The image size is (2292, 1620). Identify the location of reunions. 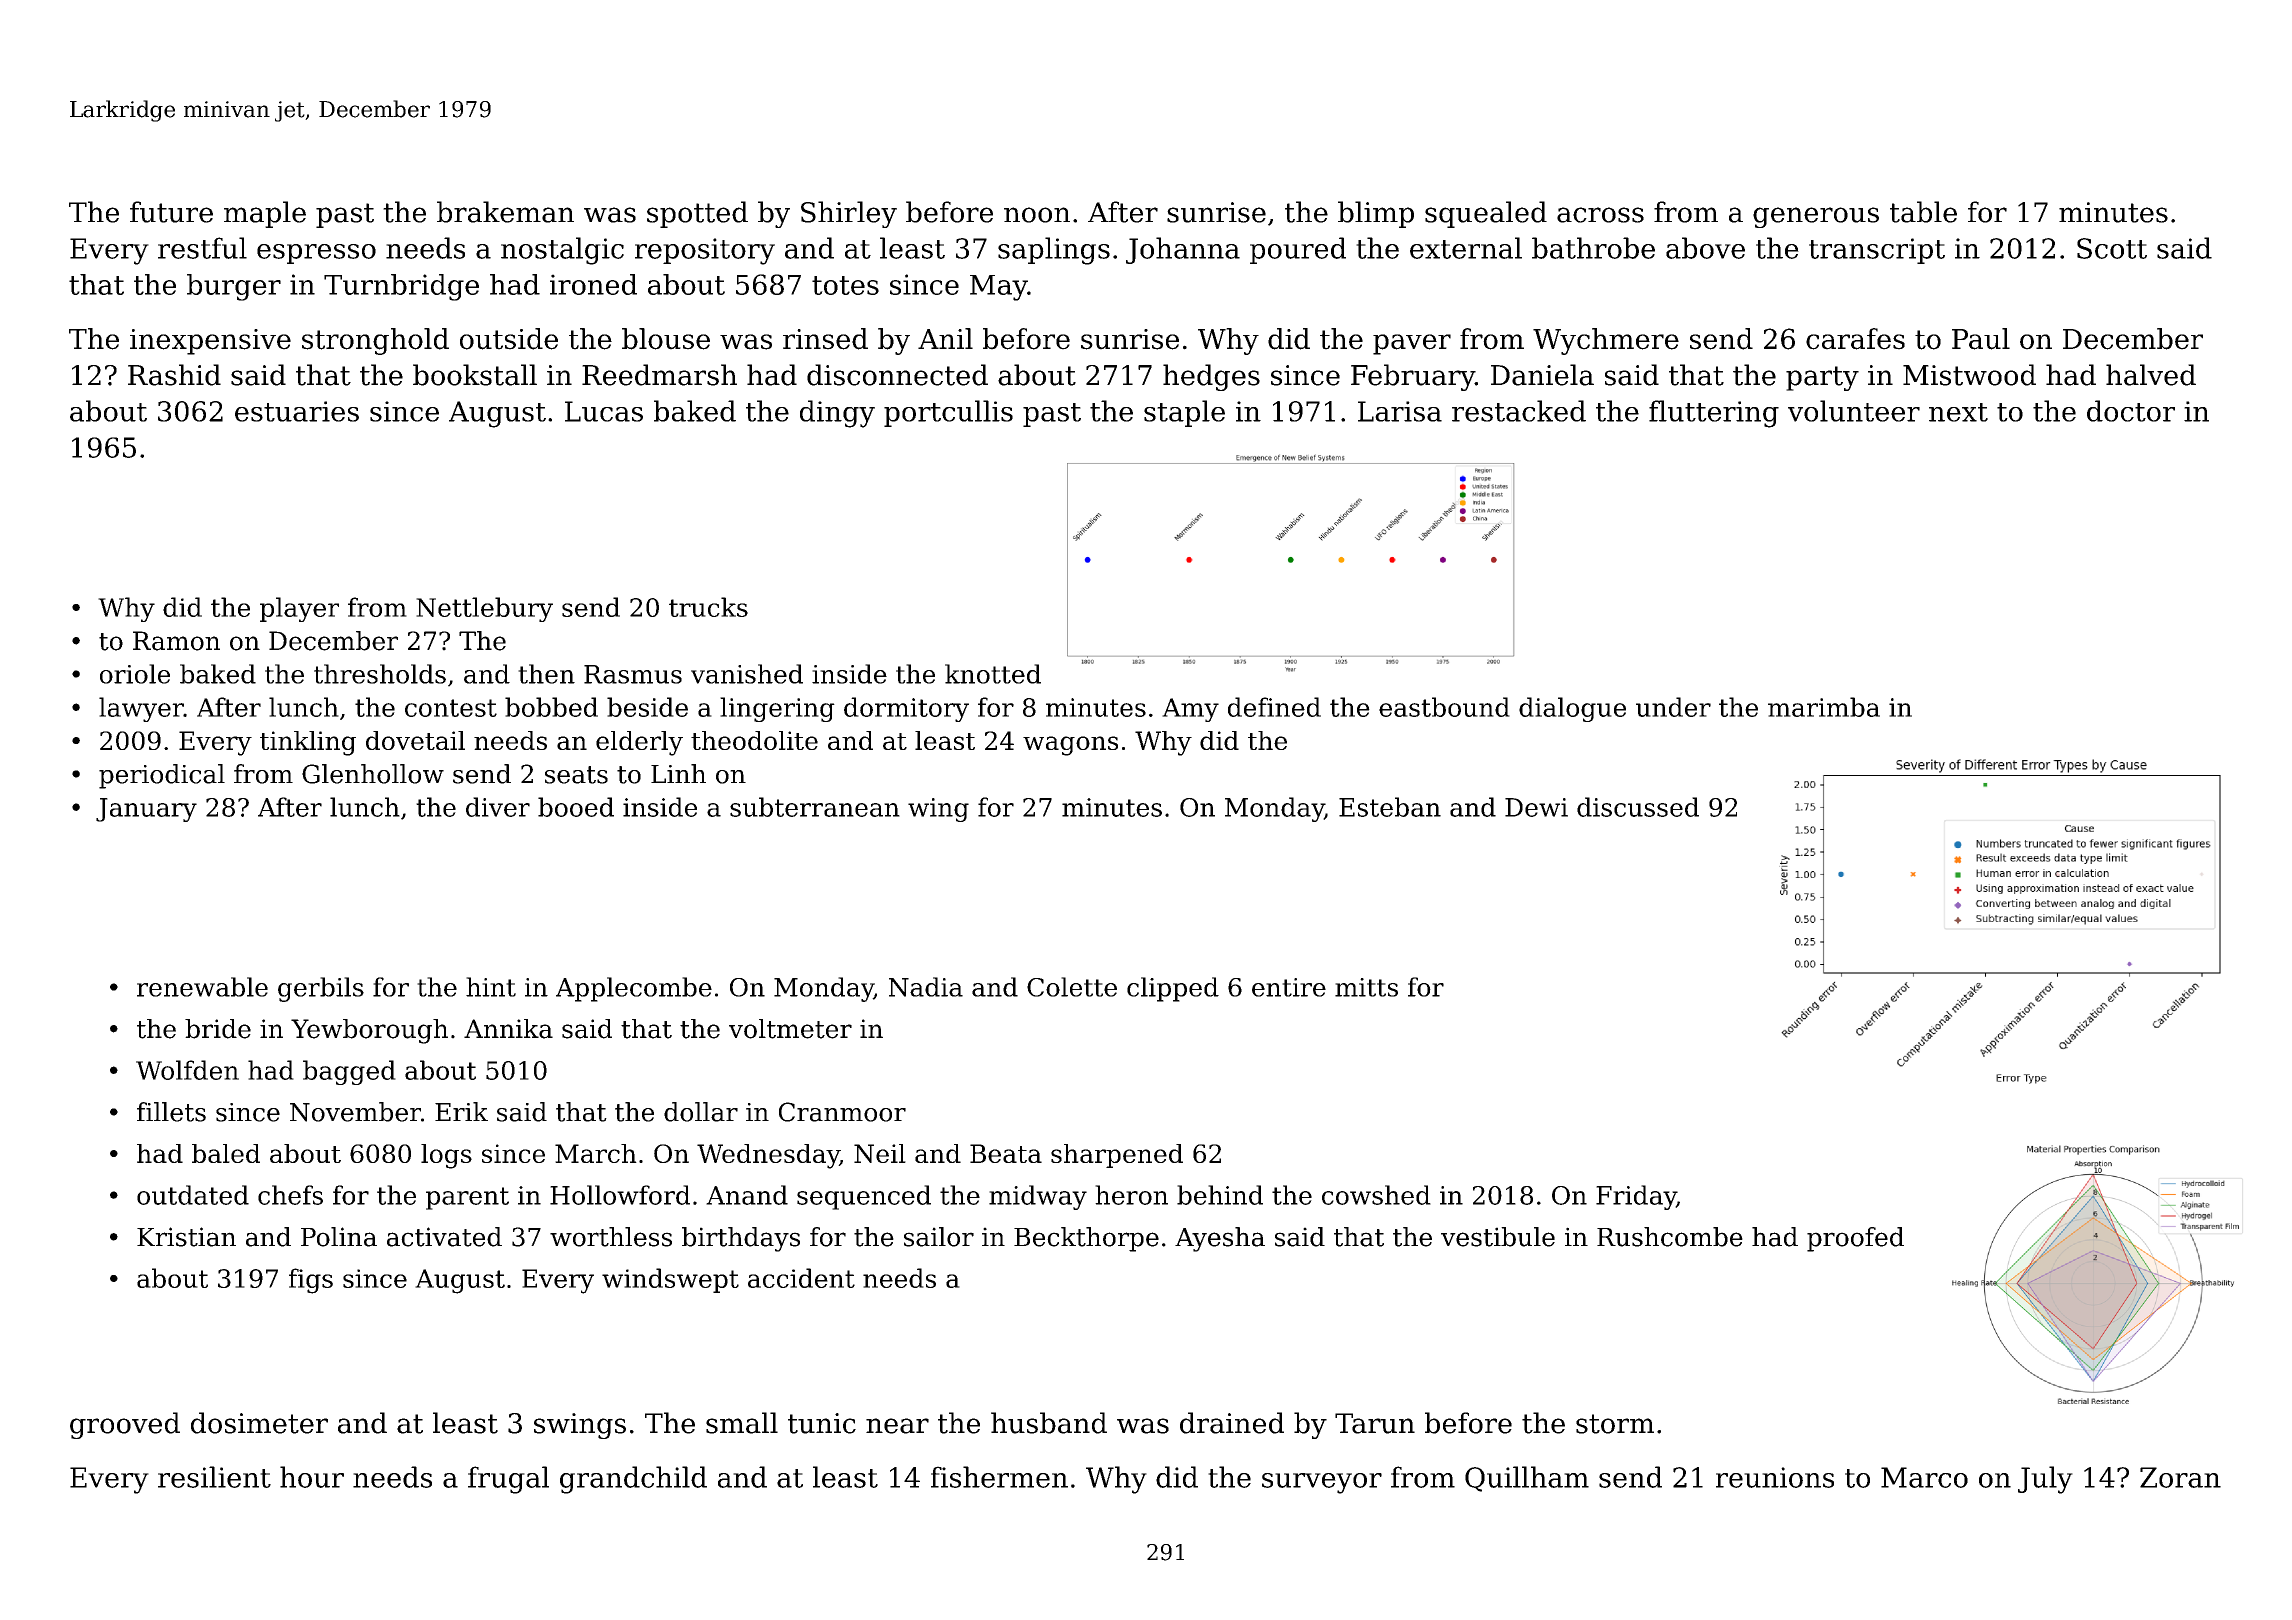
(1775, 1477).
